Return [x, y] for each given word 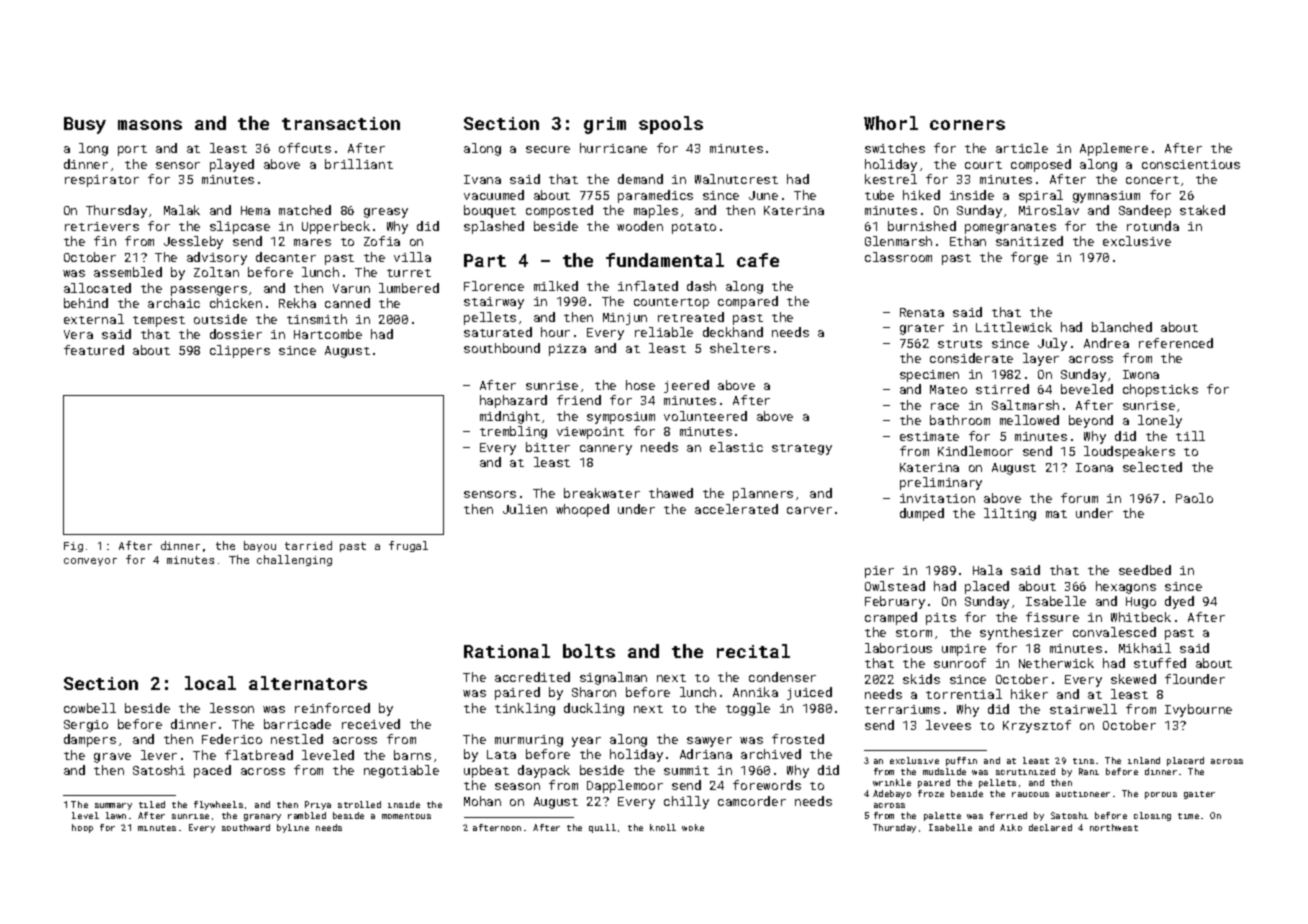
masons [150, 125]
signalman [613, 678]
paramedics [655, 196]
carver [809, 510]
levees [948, 725]
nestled [297, 739]
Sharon [594, 692]
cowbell [90, 708]
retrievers [102, 226]
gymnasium [1106, 197]
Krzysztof [1037, 726]
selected [1152, 467]
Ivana [482, 179]
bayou [260, 546]
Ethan [968, 241]
